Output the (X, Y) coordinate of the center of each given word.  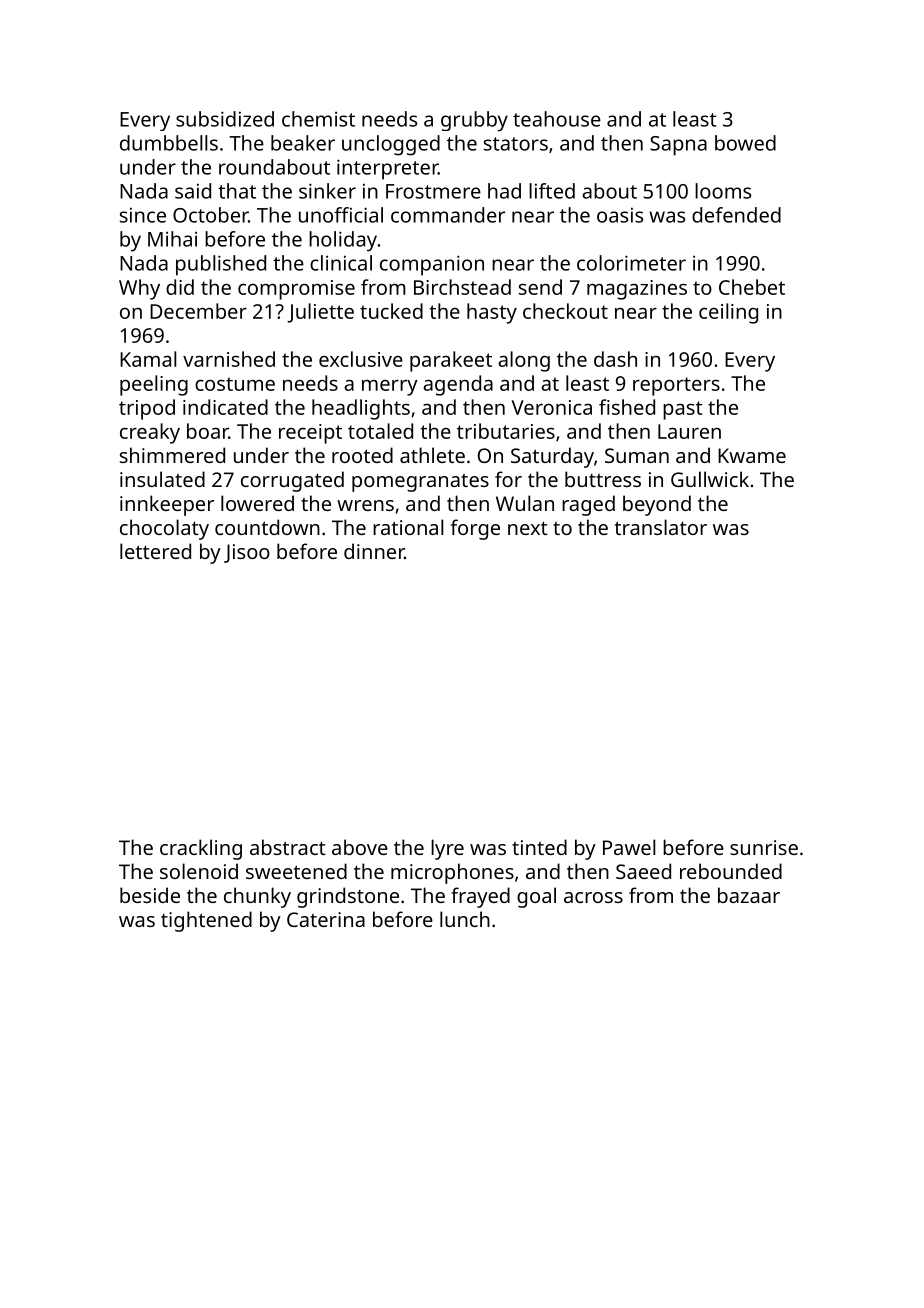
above (360, 847)
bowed (745, 143)
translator (661, 527)
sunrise (764, 847)
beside (150, 895)
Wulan (525, 503)
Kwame (752, 455)
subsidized (225, 119)
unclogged (391, 145)
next (528, 528)
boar (208, 431)
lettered (155, 551)
